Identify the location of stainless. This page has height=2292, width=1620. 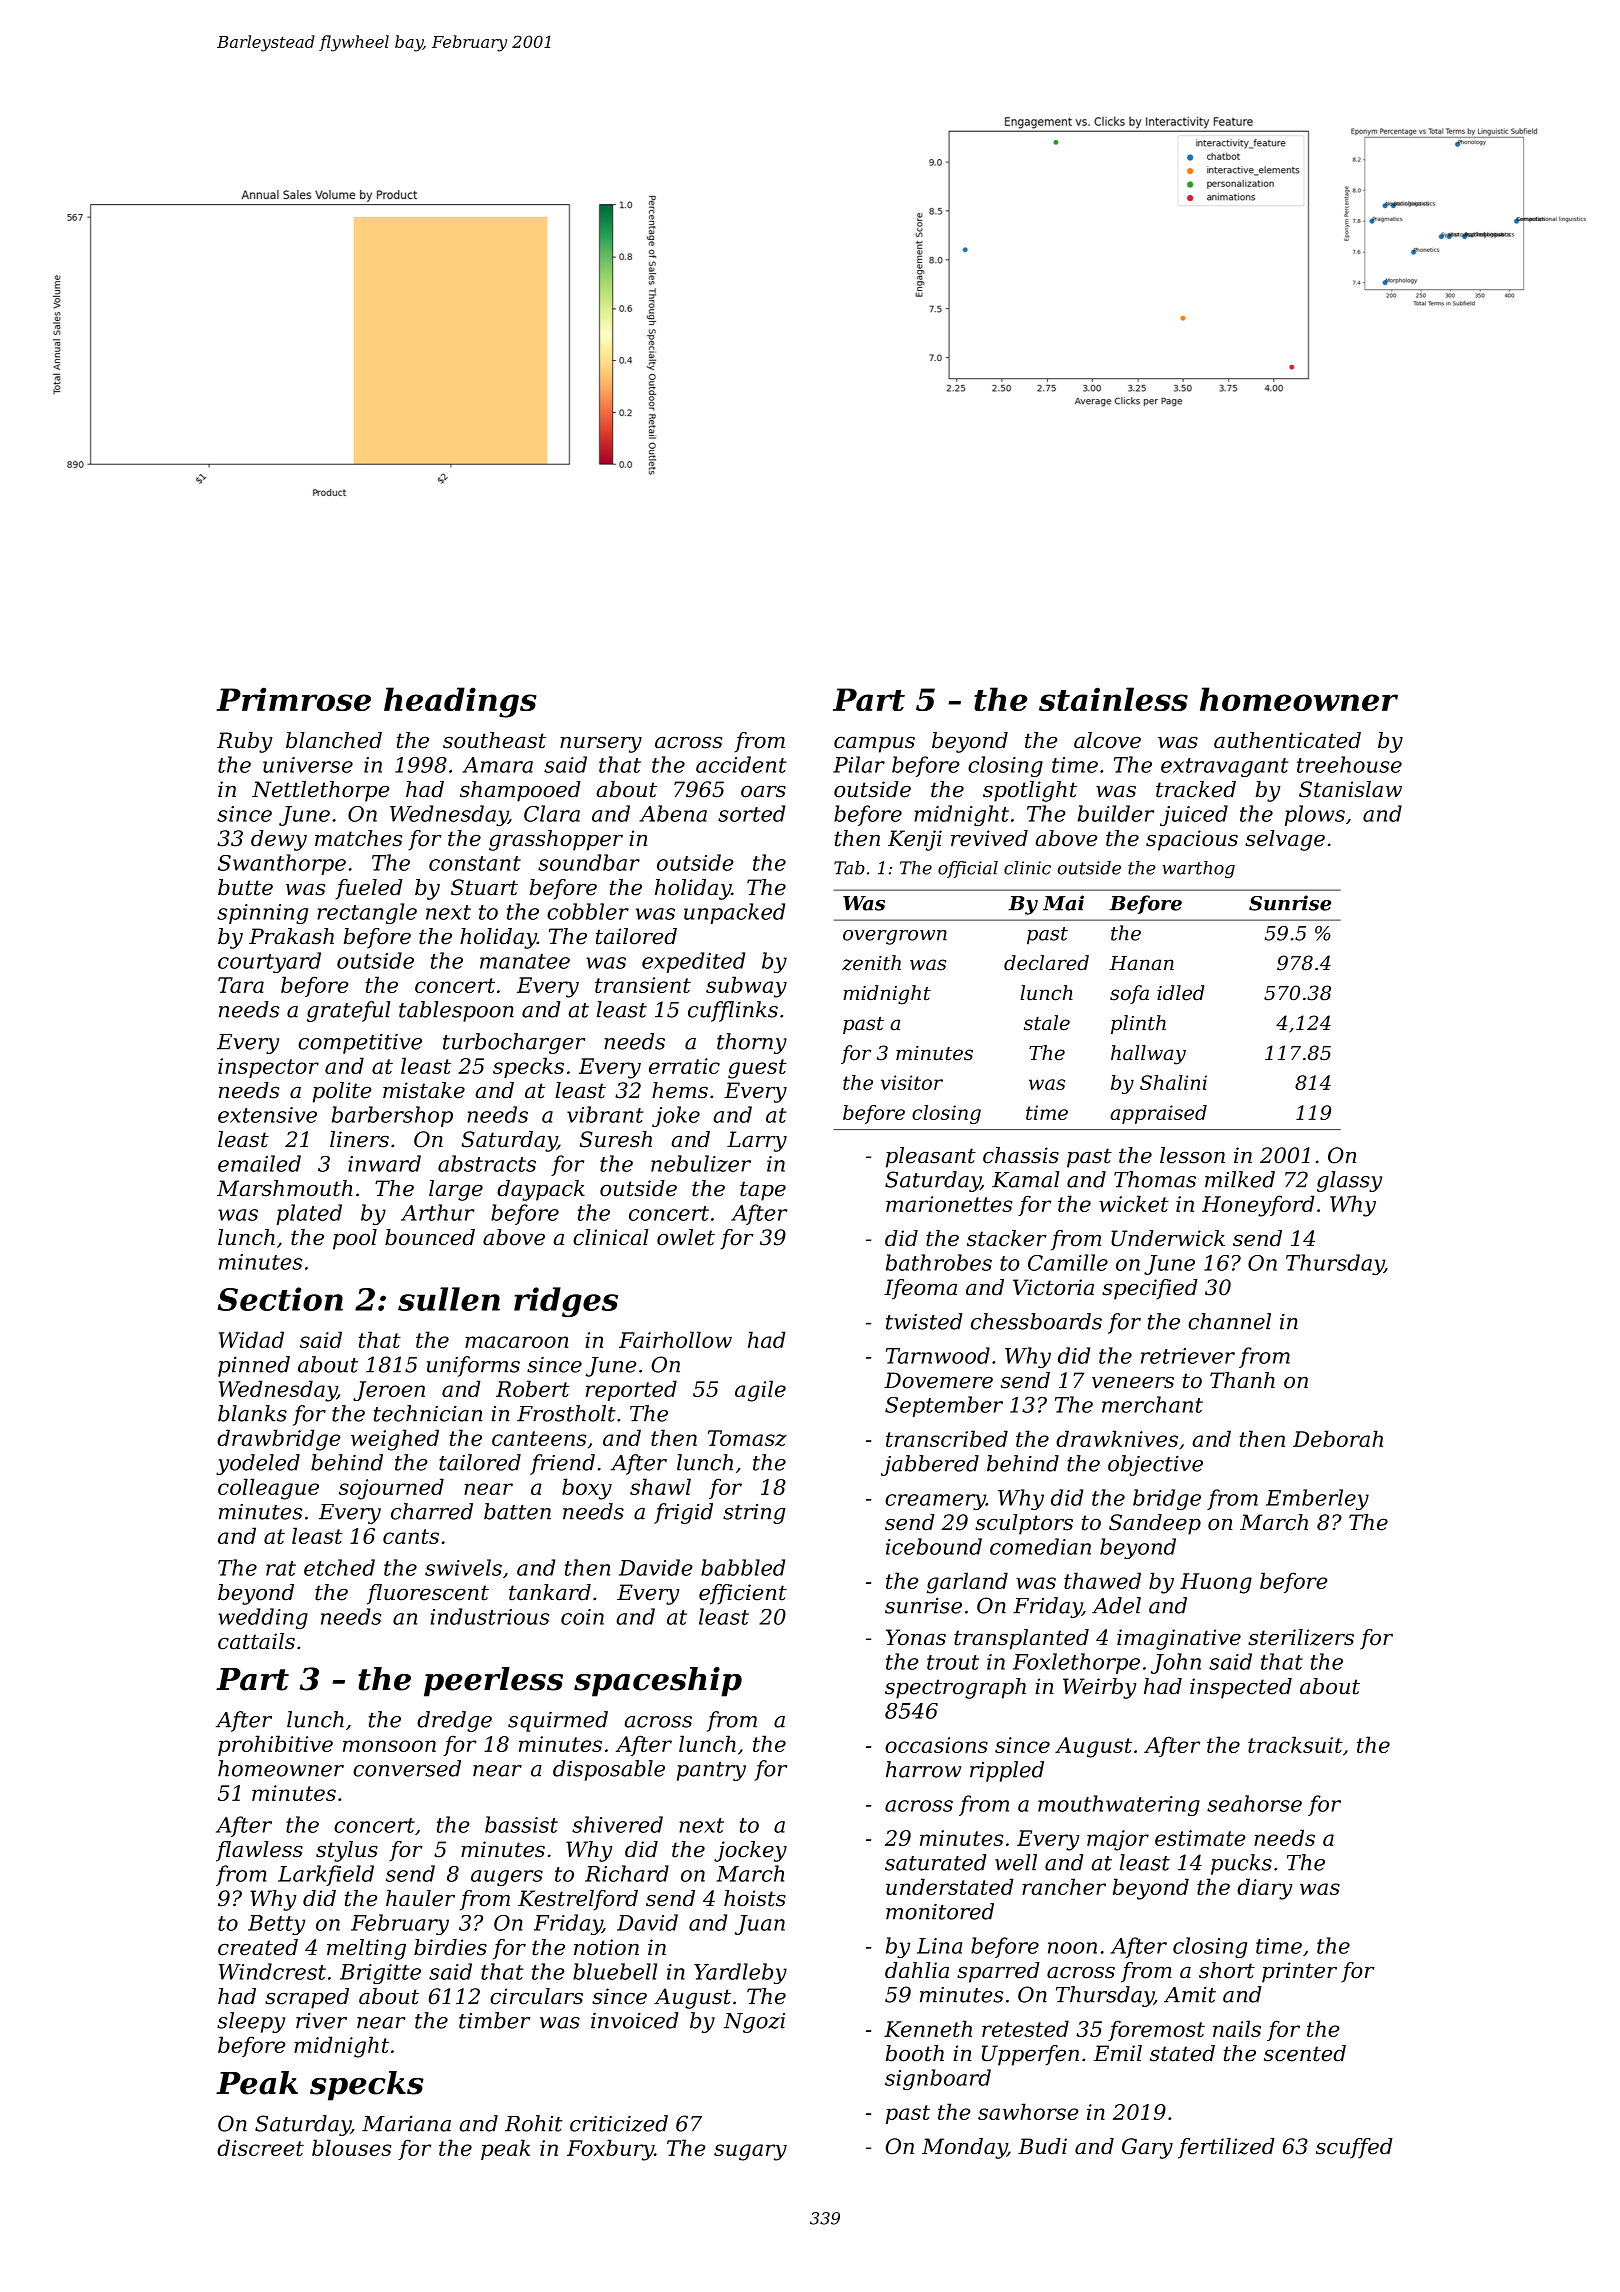
(1113, 699).
